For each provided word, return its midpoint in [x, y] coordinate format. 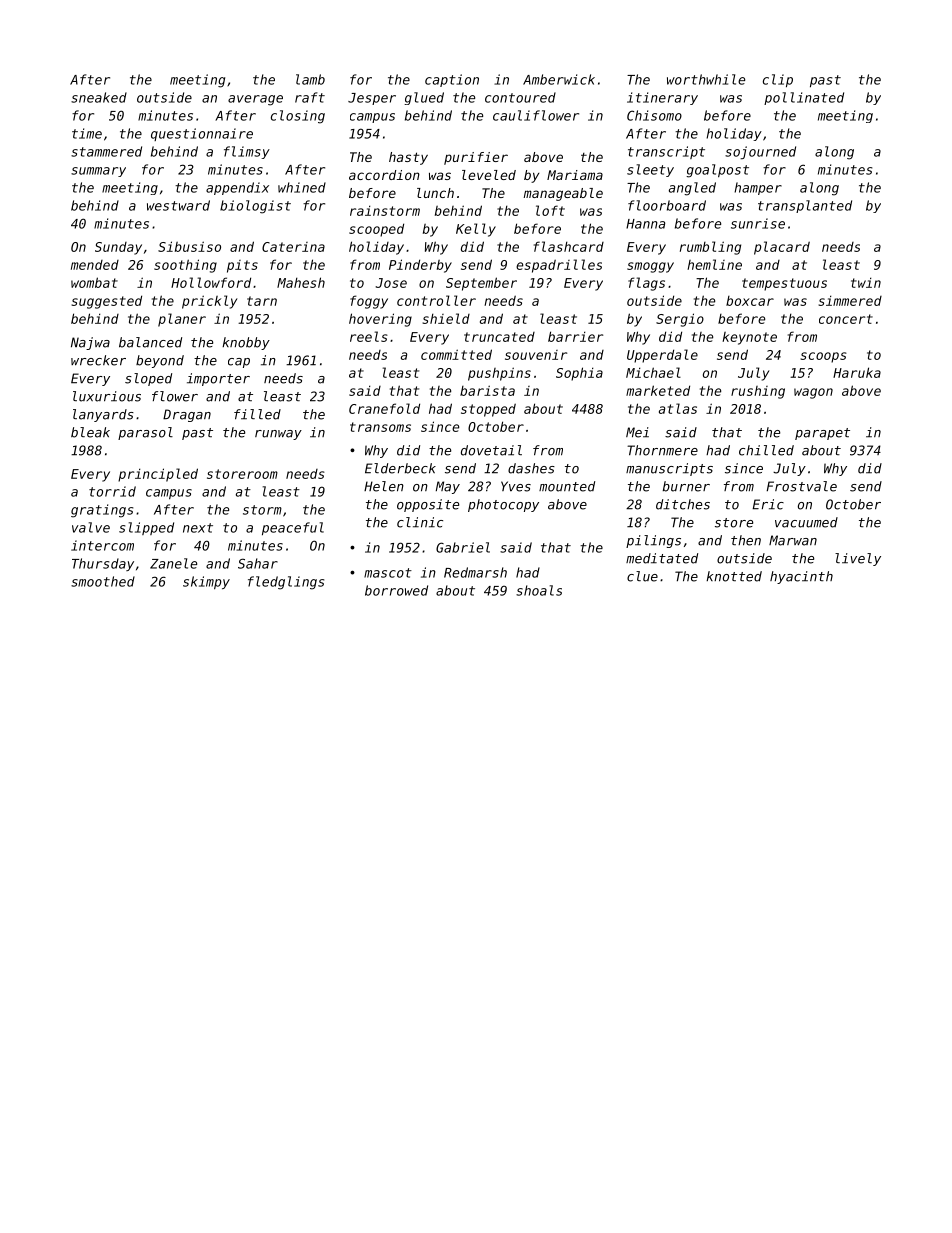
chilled [766, 450]
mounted [567, 486]
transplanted [805, 206]
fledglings [286, 583]
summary [98, 172]
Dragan [187, 415]
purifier [476, 158]
